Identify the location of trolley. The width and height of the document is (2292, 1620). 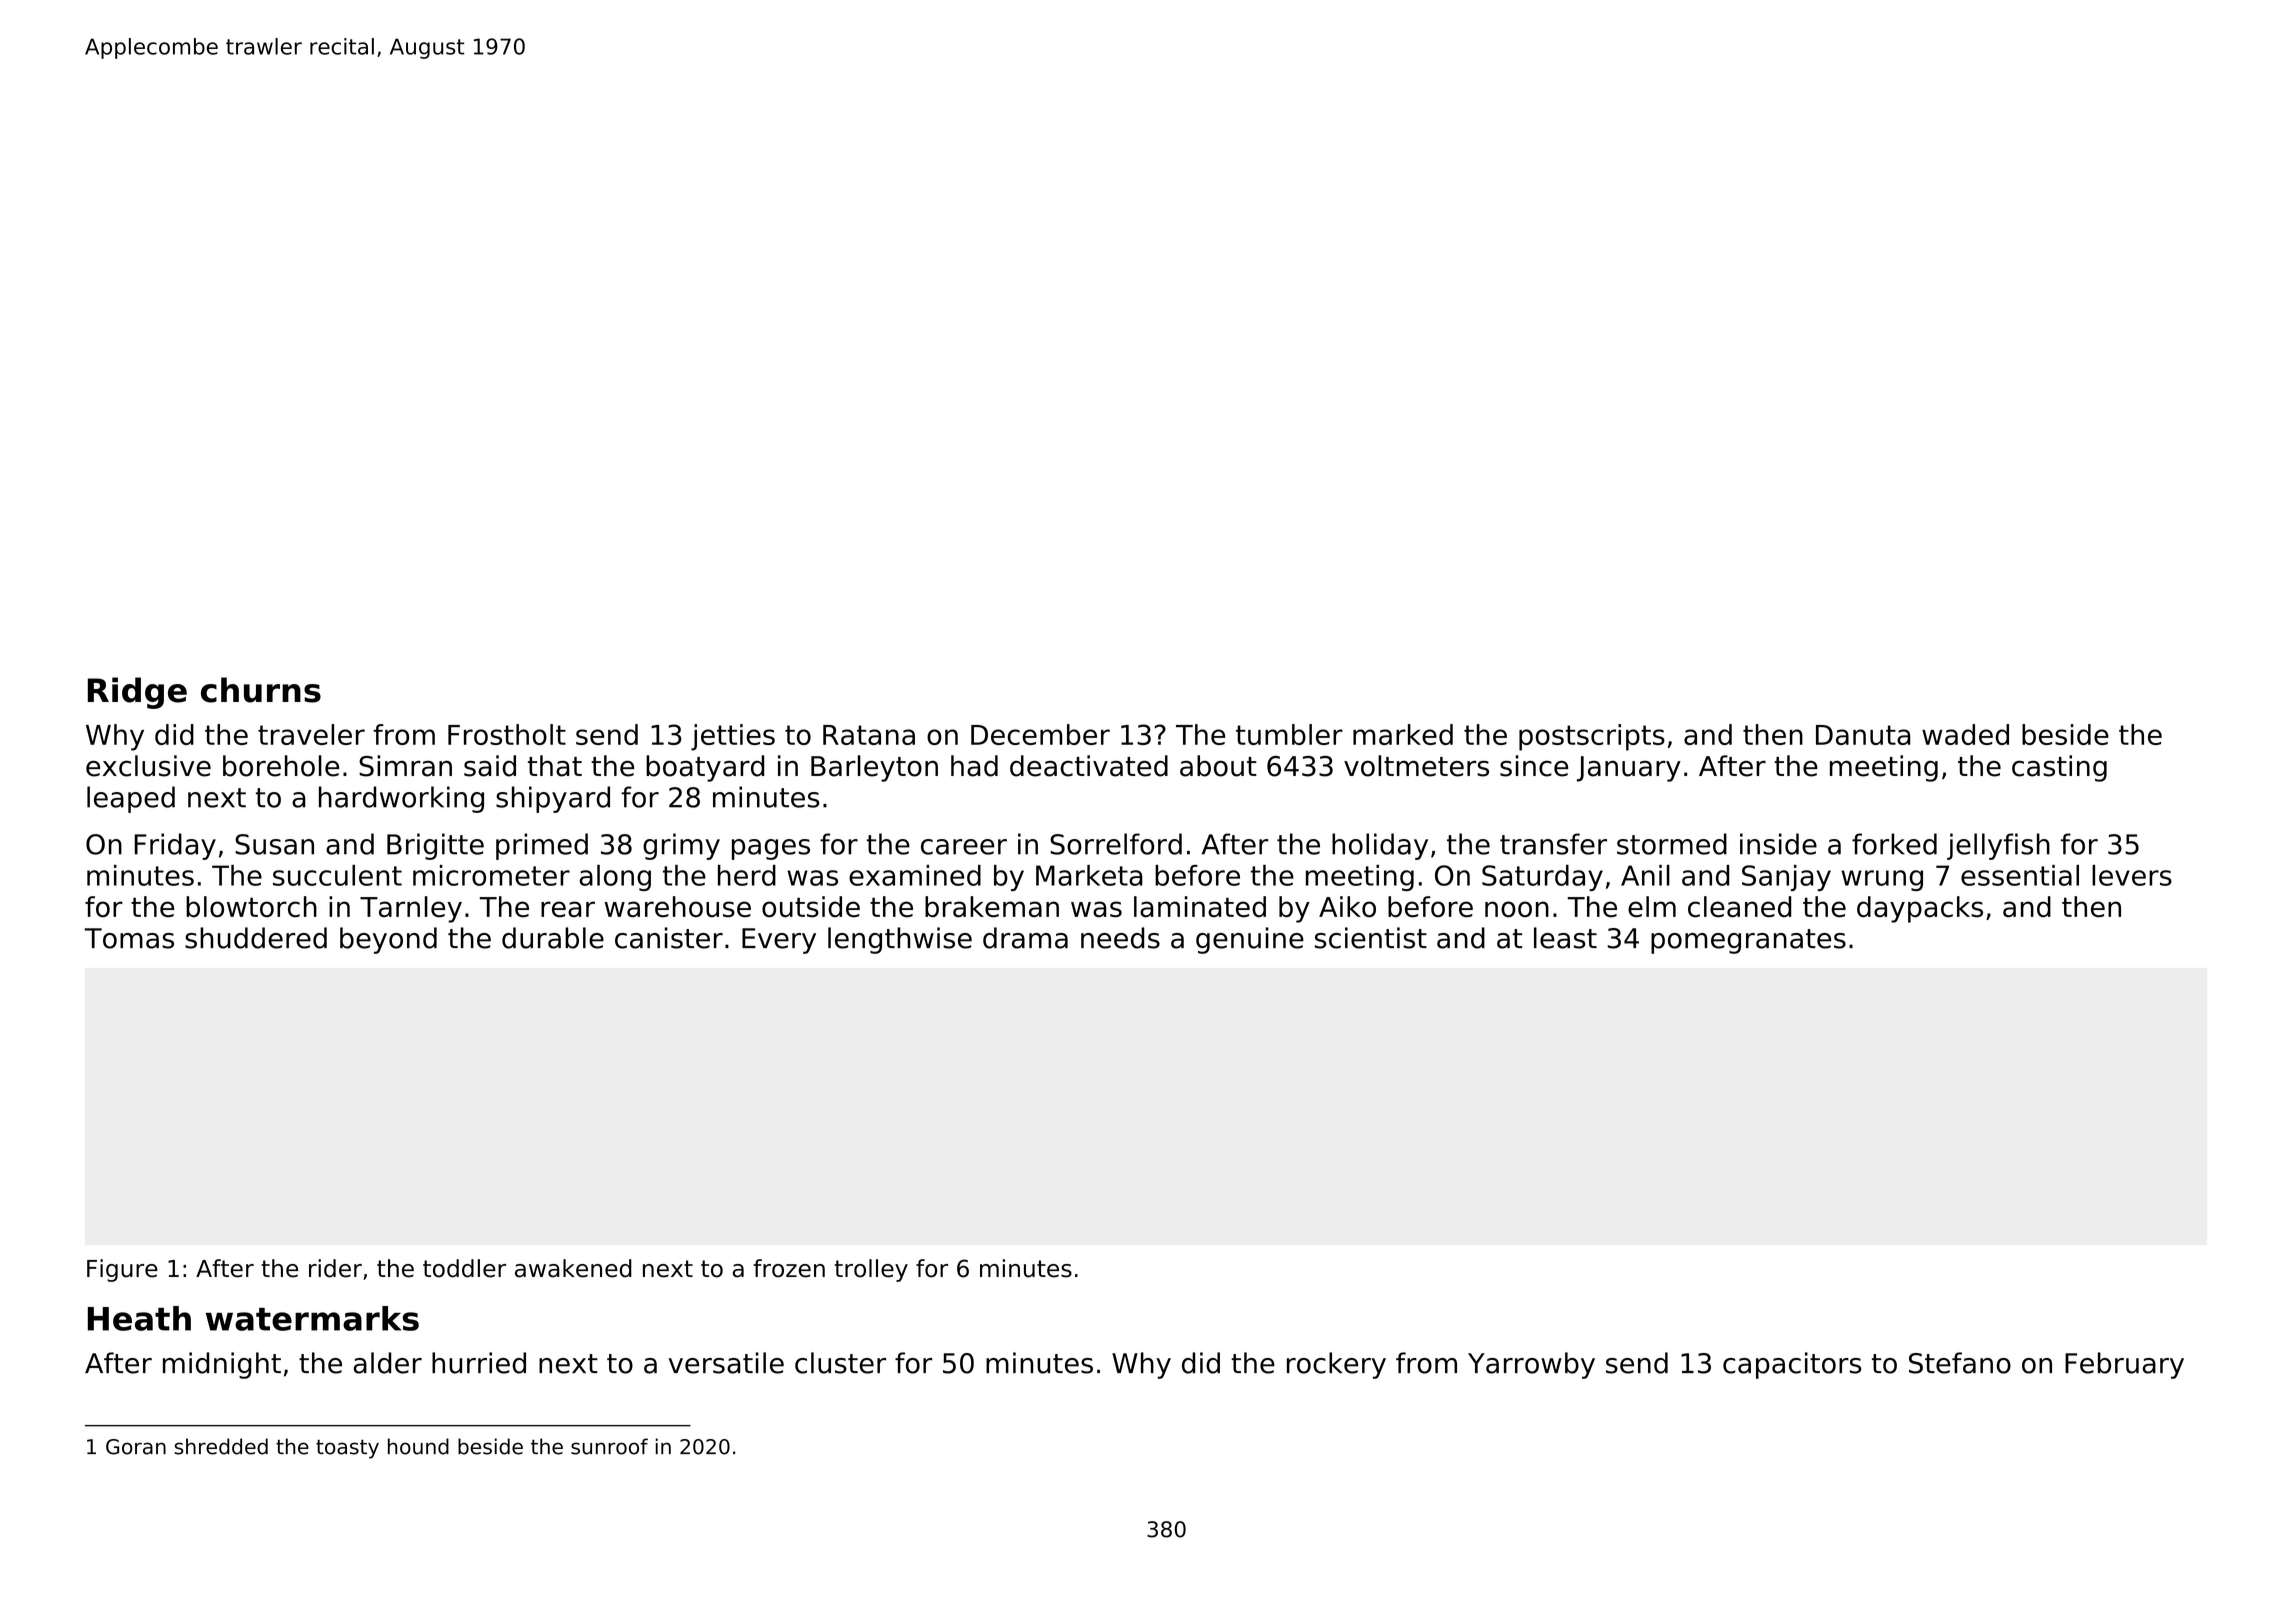
(871, 1270).
